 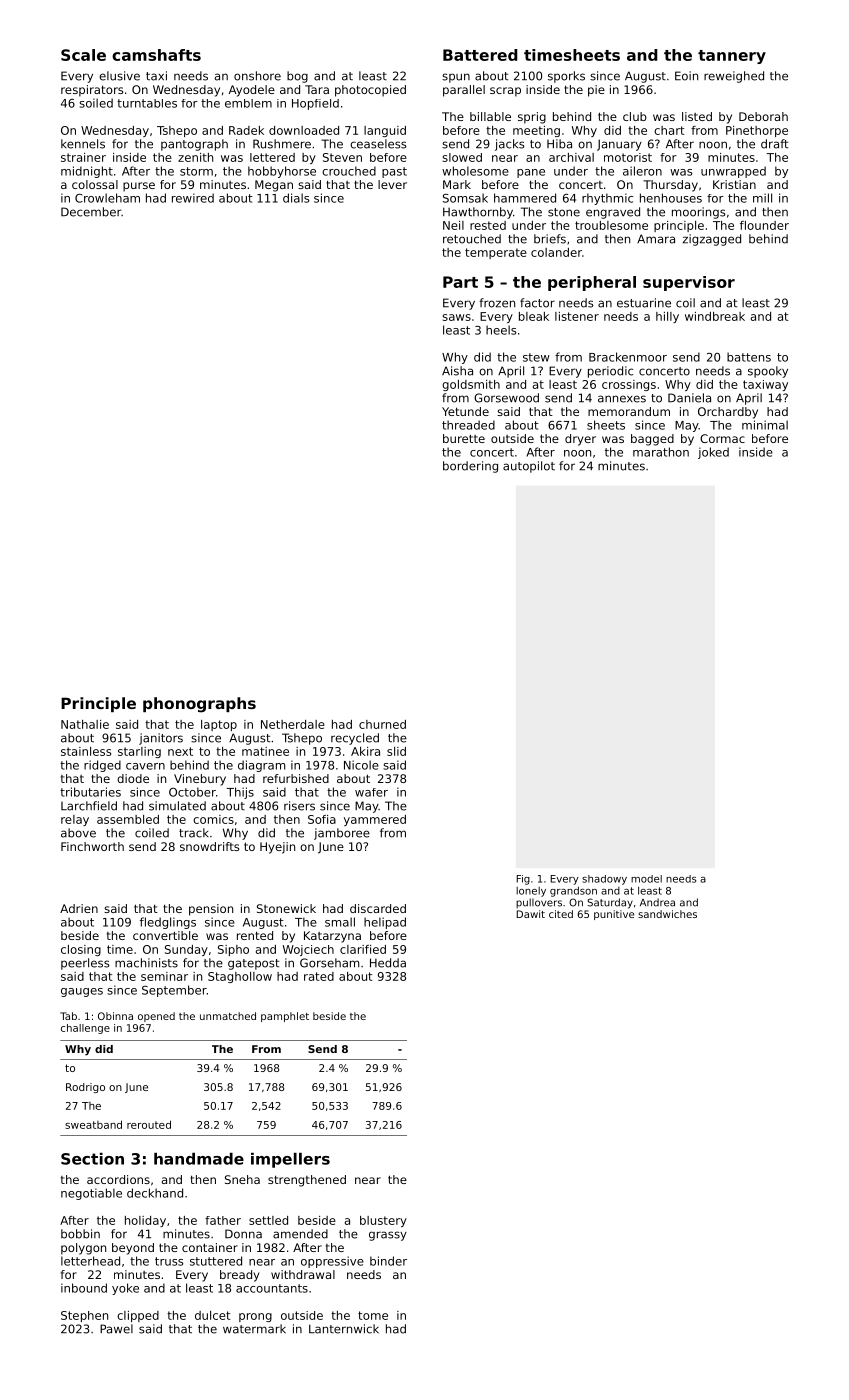 What do you see at coordinates (382, 724) in the document?
I see `churned` at bounding box center [382, 724].
